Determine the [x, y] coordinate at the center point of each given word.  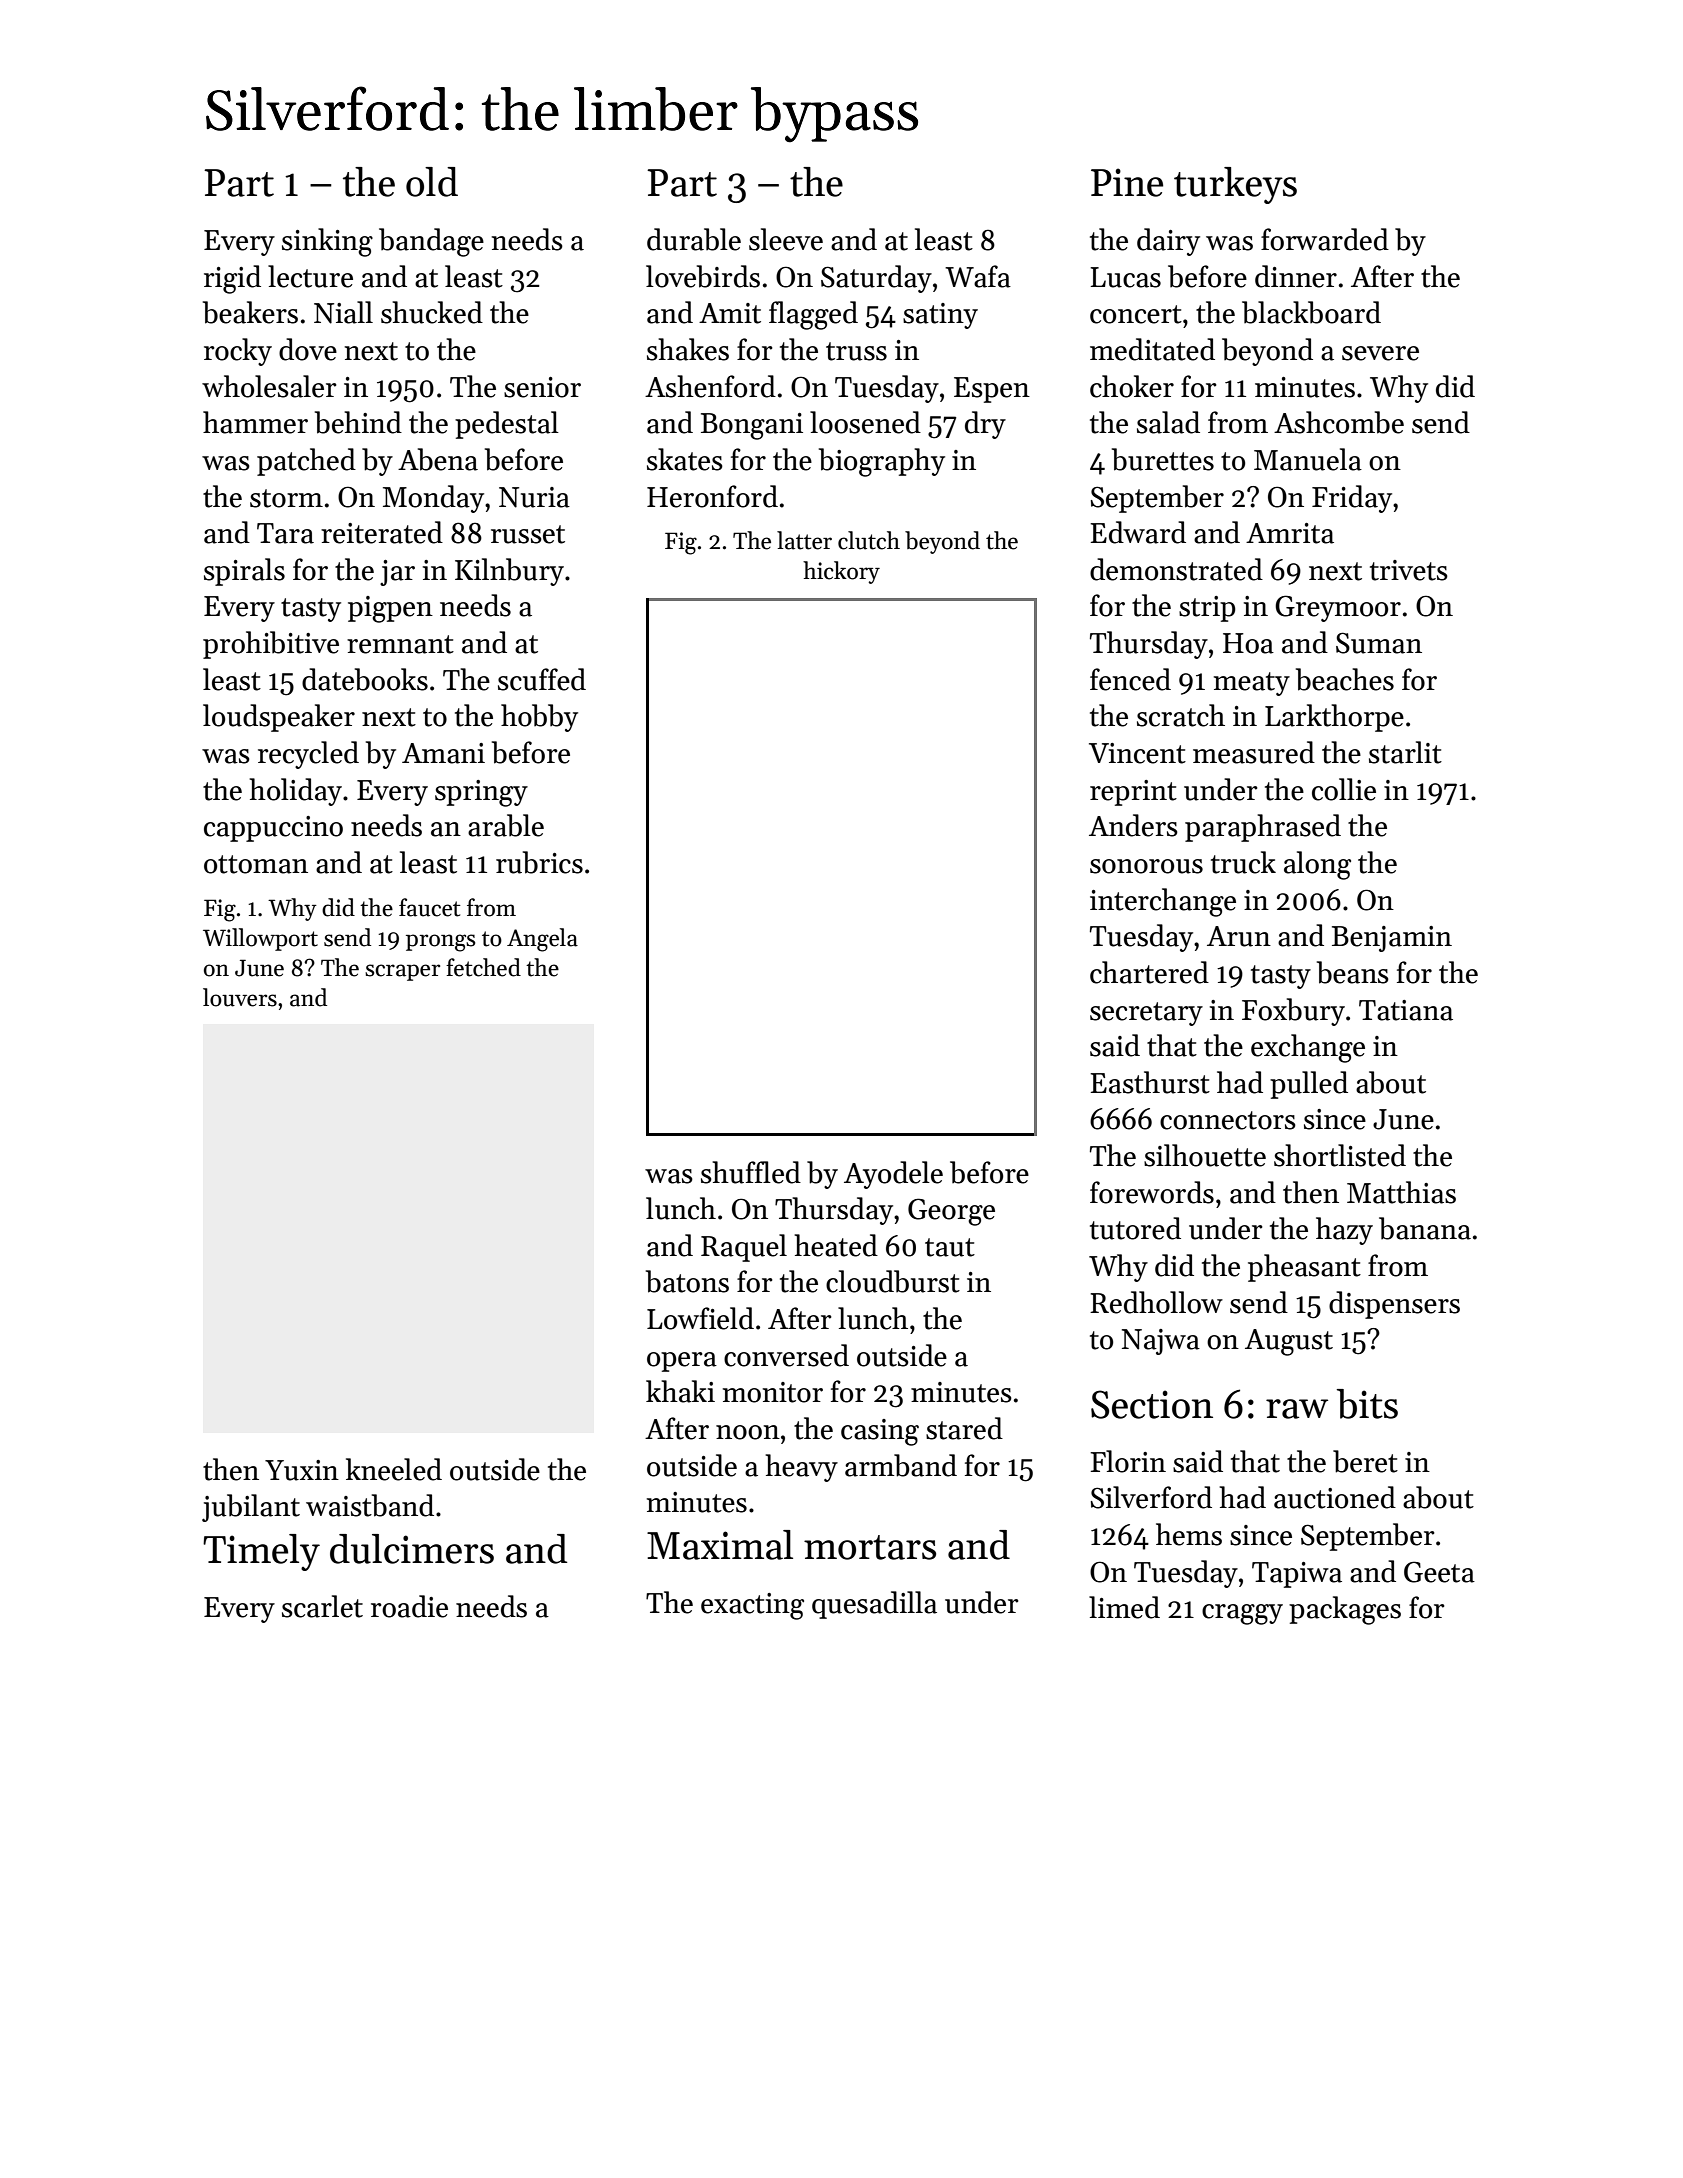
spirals [244, 572]
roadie [409, 1606]
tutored [1135, 1228]
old [432, 182]
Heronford [712, 496]
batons [687, 1281]
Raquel [744, 1248]
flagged [813, 315]
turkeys [1235, 185]
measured [1254, 752]
